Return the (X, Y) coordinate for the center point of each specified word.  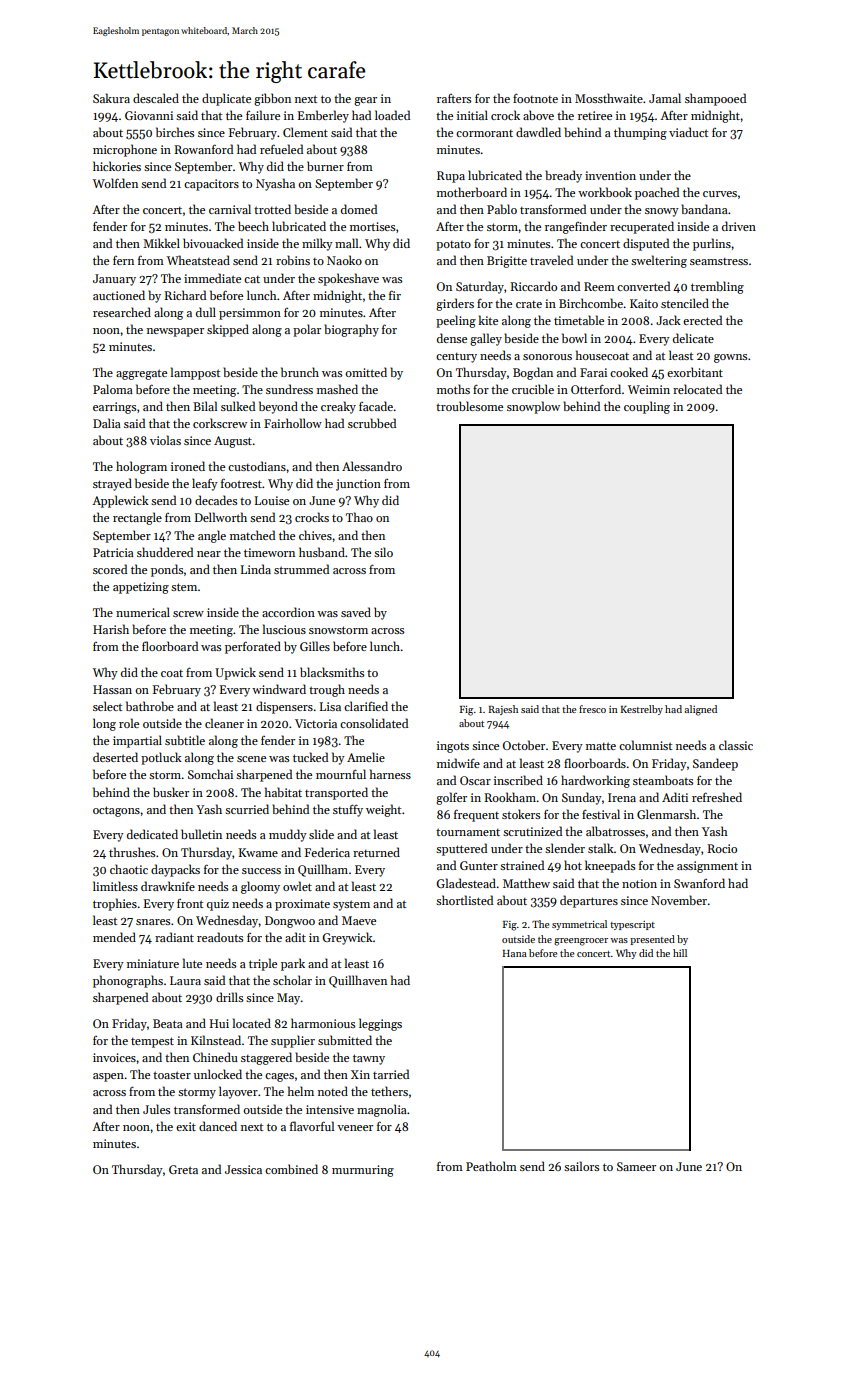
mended (114, 937)
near (209, 554)
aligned (701, 710)
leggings (380, 1024)
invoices (114, 1057)
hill (680, 953)
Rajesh (503, 710)
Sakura (111, 98)
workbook (605, 192)
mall (346, 243)
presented (652, 940)
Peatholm (491, 1166)
